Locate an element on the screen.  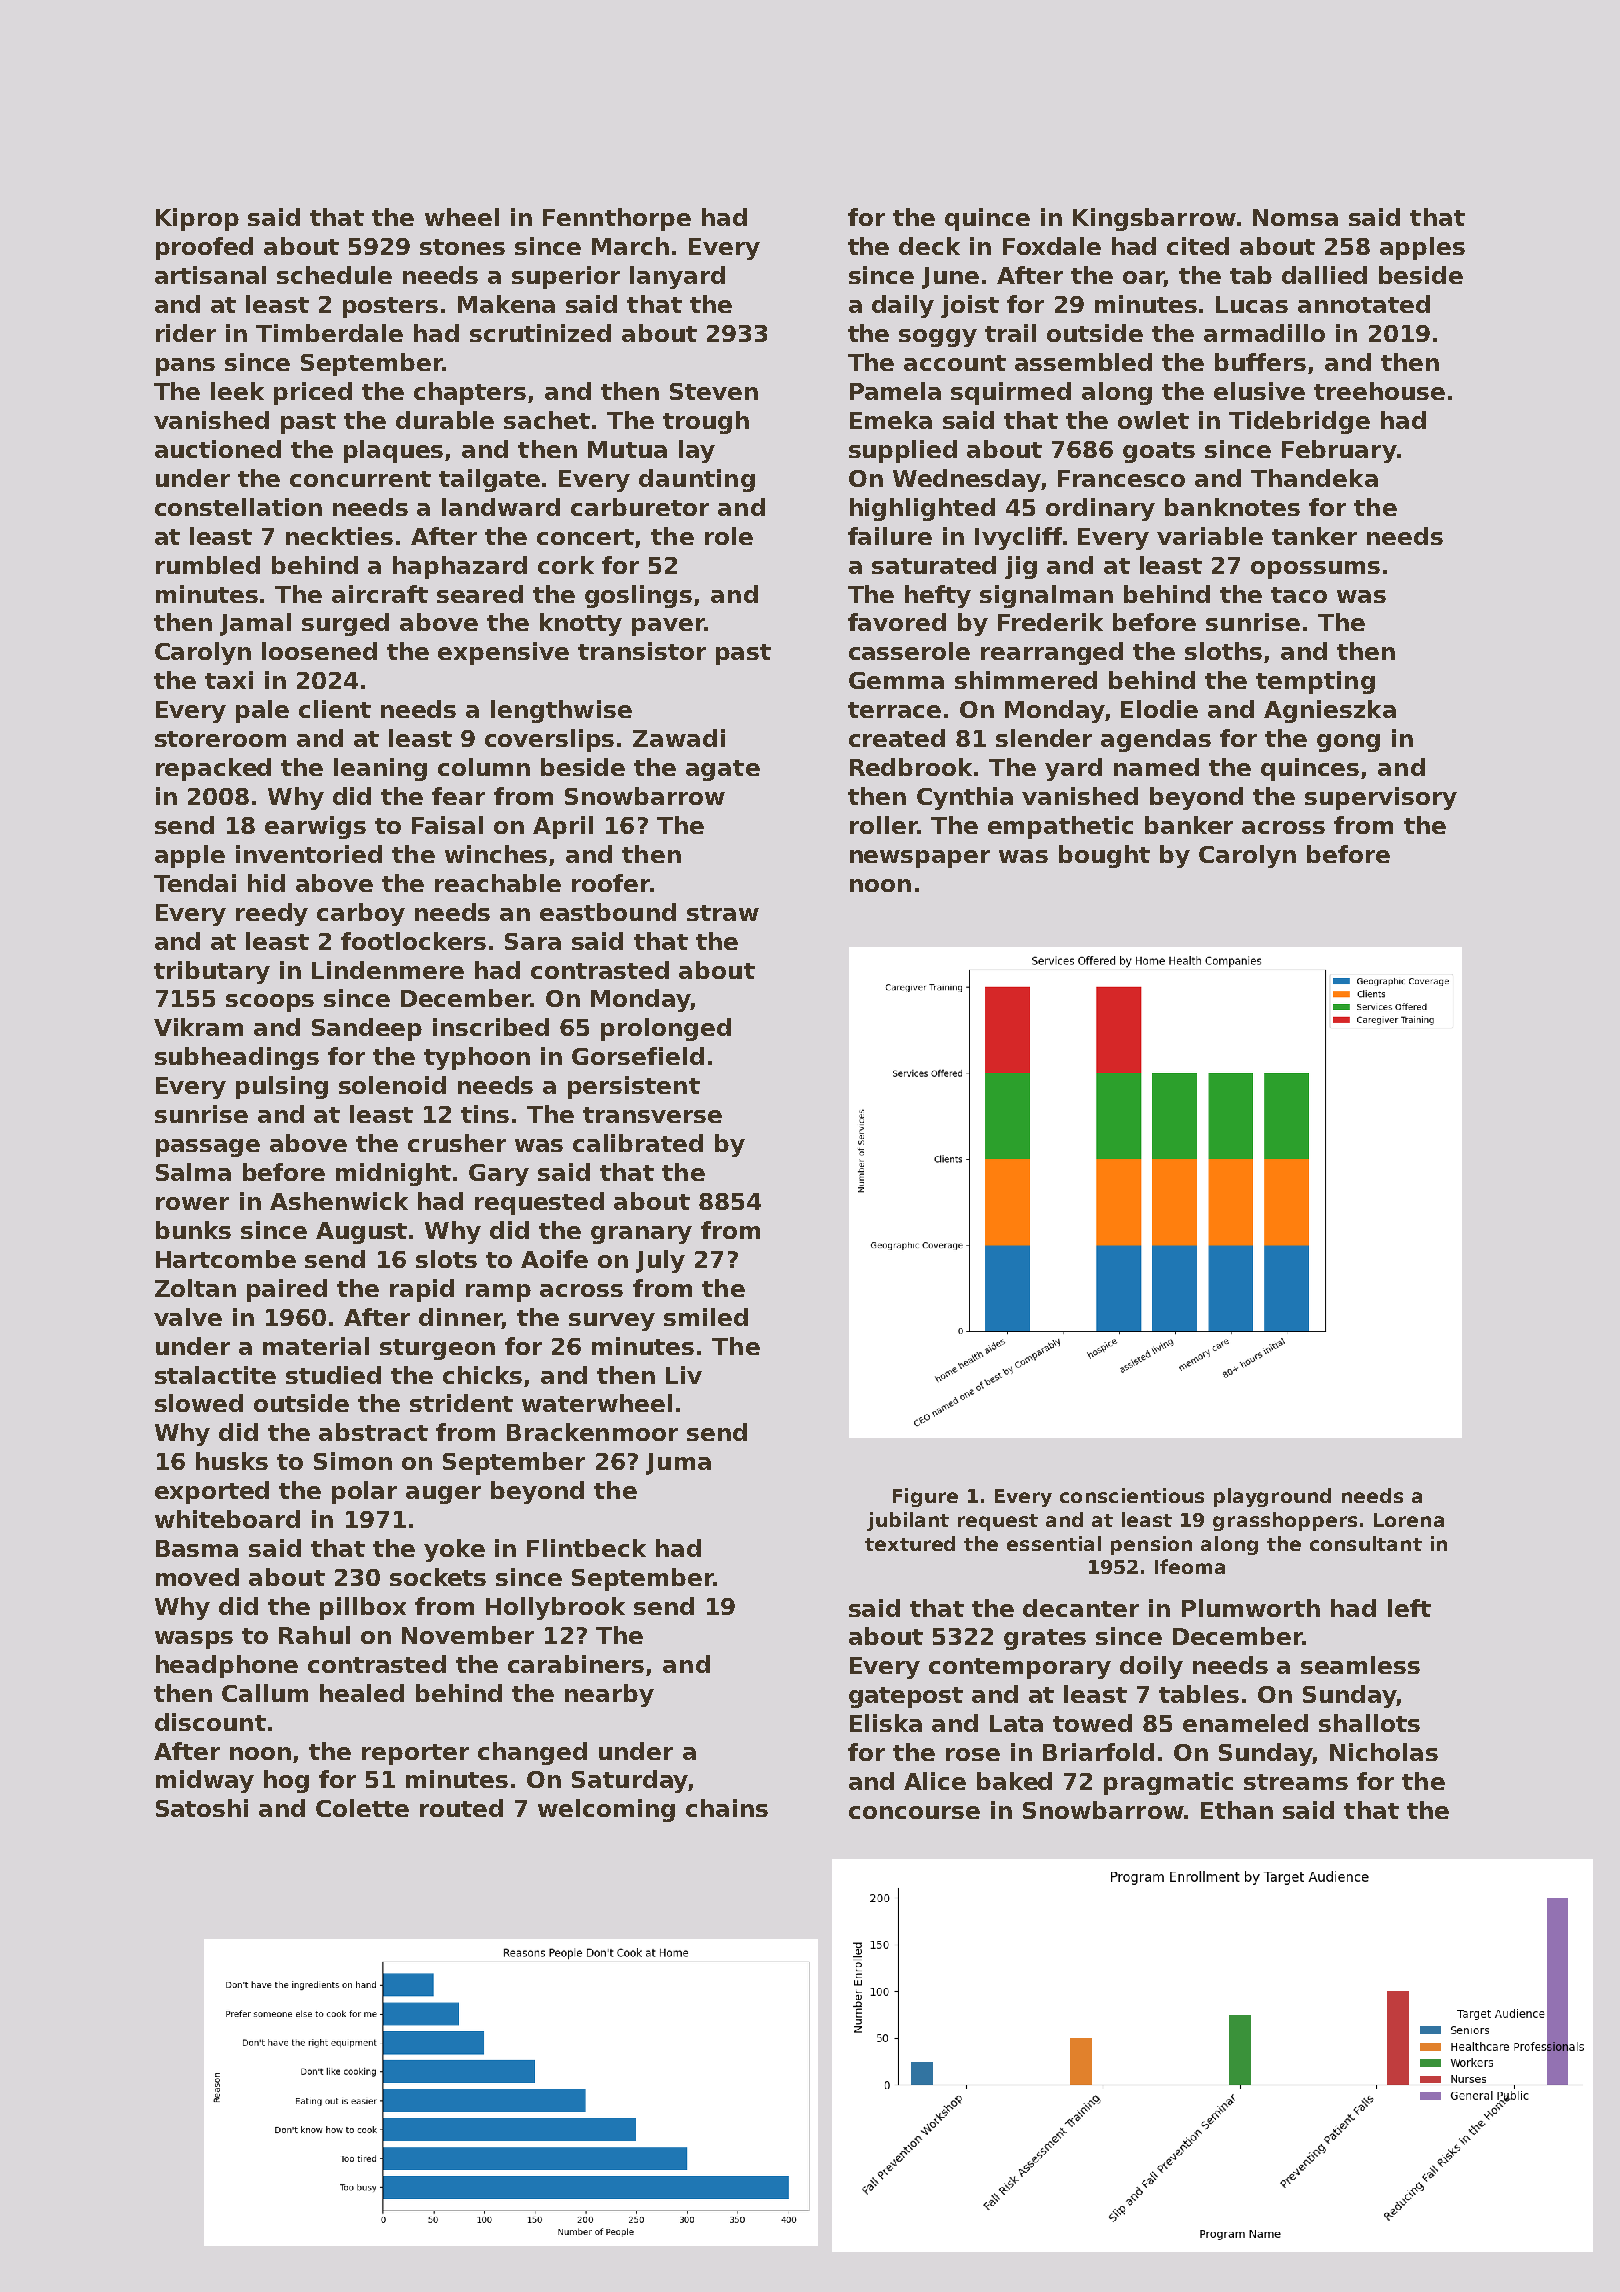
treehouse is located at coordinates (1379, 391).
